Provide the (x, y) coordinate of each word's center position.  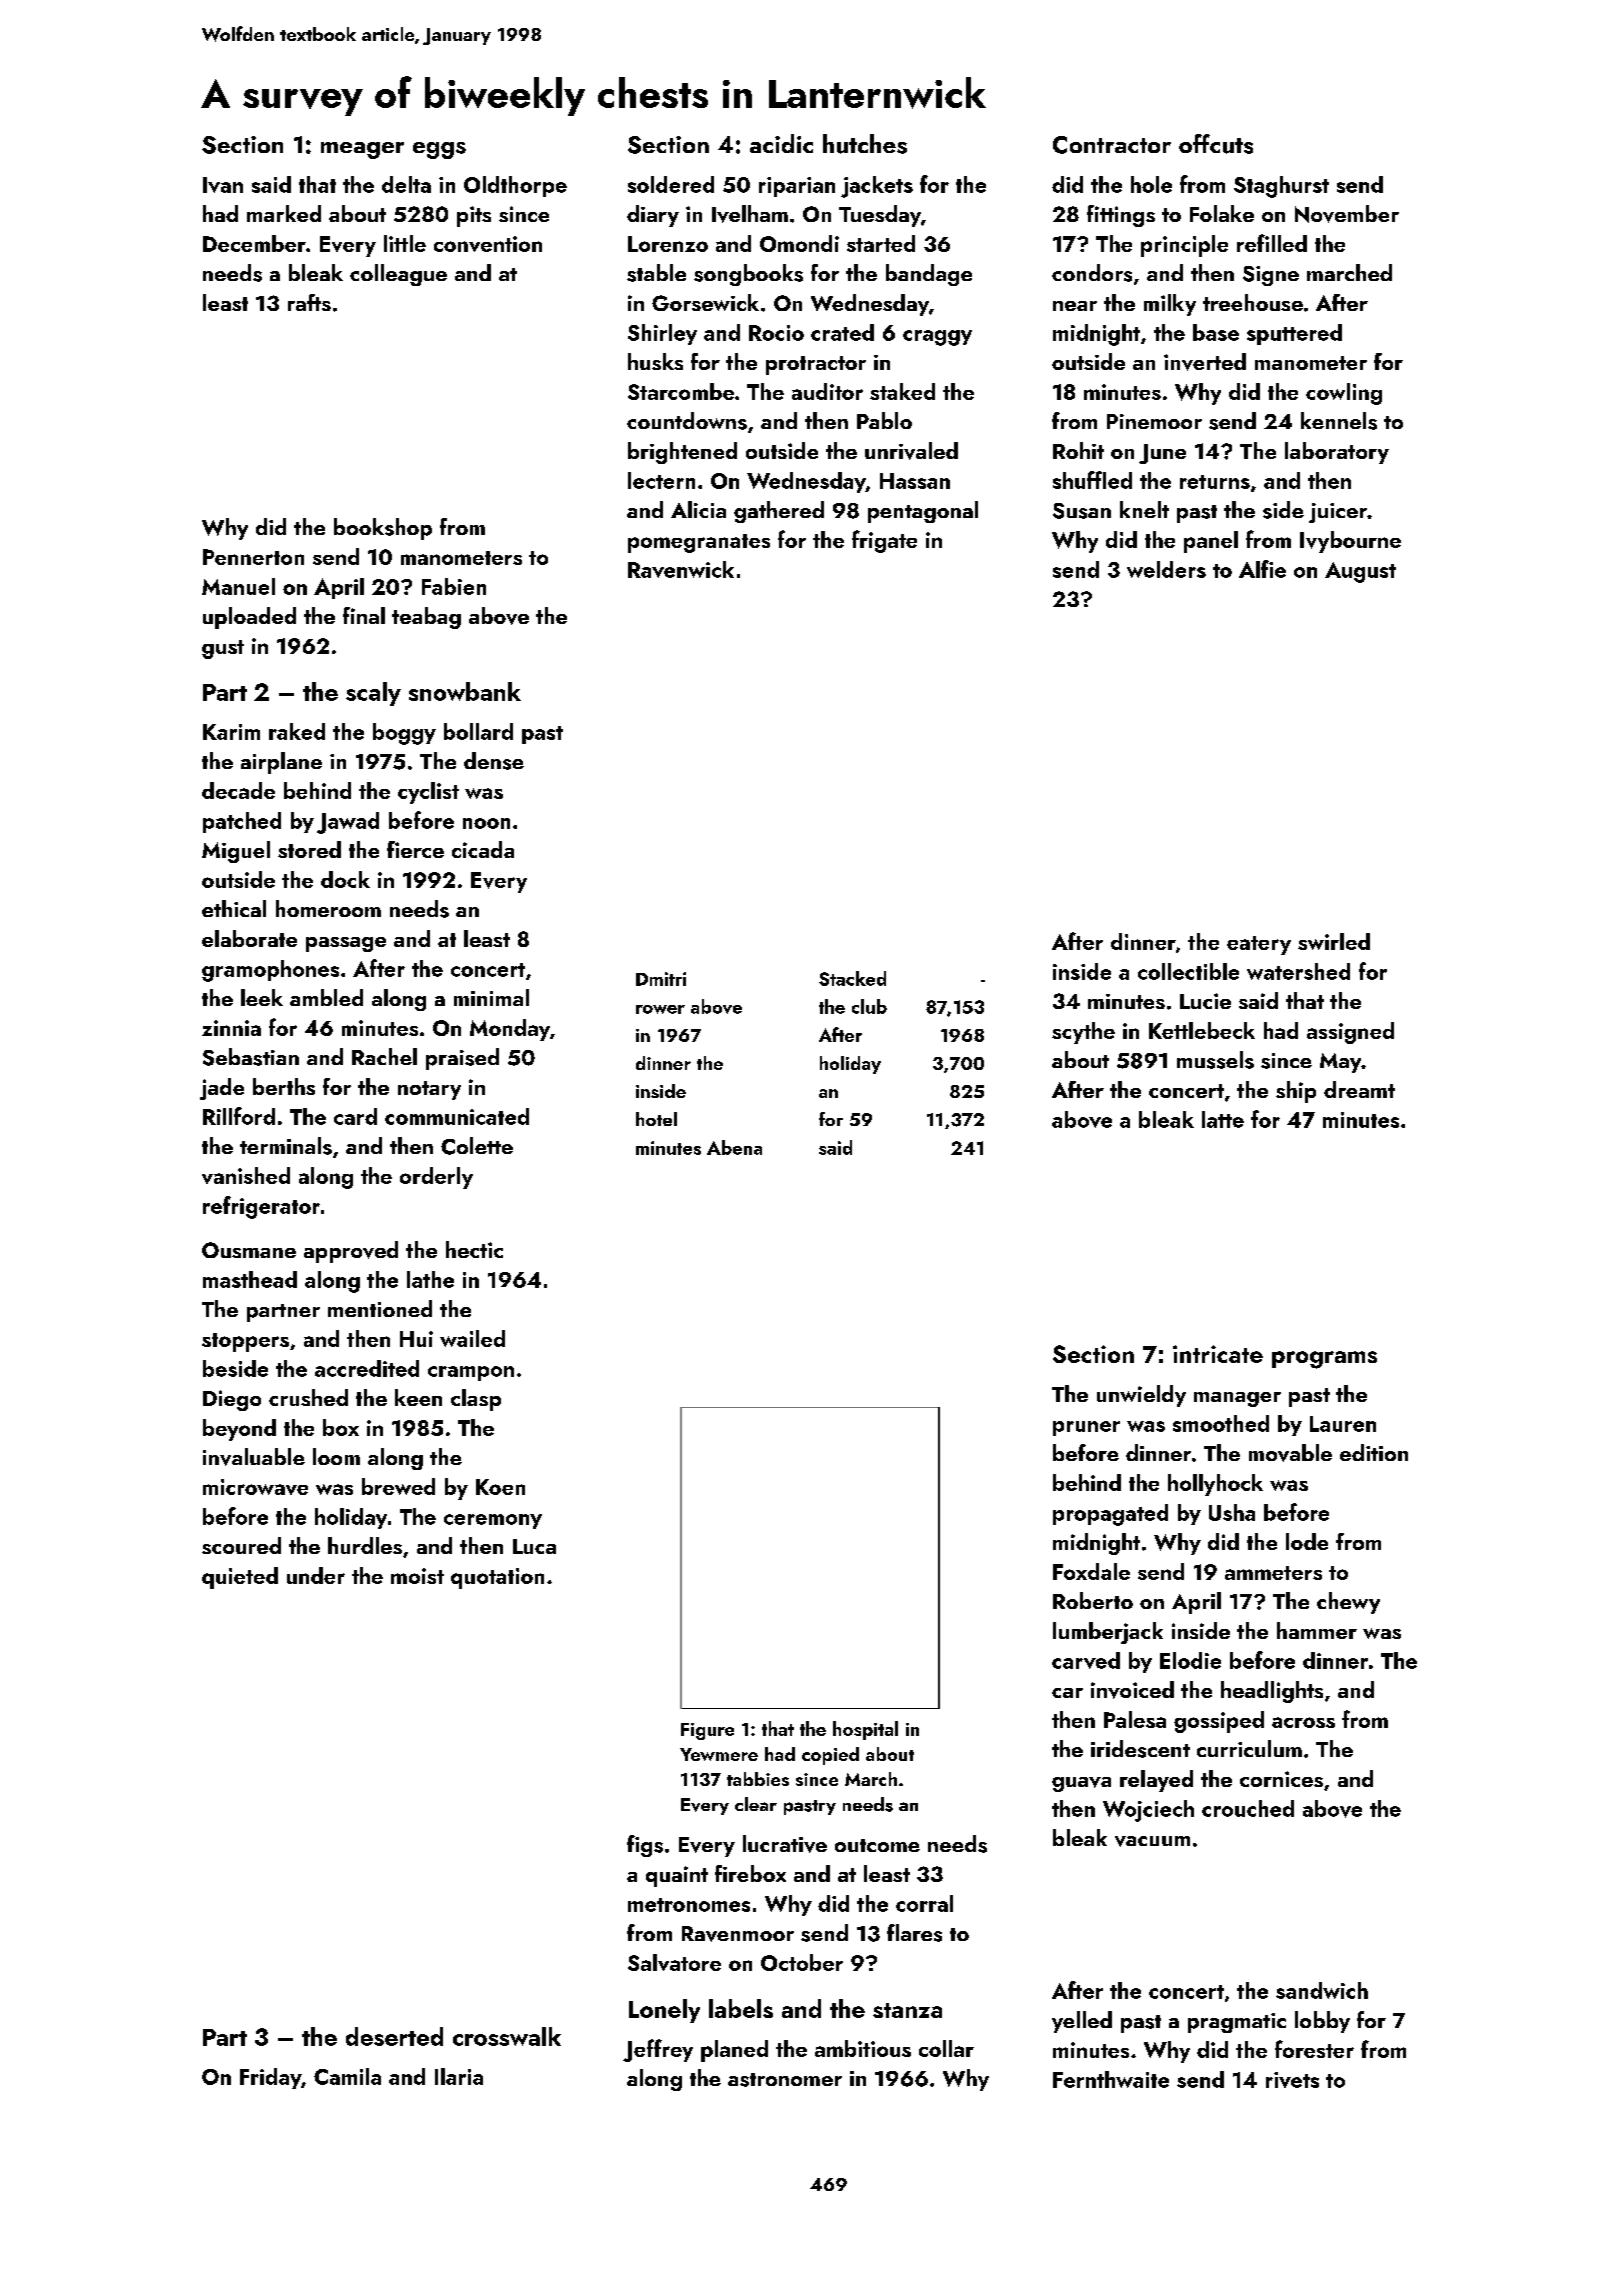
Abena (734, 1147)
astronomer (785, 2080)
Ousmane (249, 1250)
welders (1166, 569)
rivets (1292, 2080)
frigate (884, 541)
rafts (309, 302)
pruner (1086, 1428)
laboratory (1337, 453)
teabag (426, 618)
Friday (270, 2078)
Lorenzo (668, 244)
